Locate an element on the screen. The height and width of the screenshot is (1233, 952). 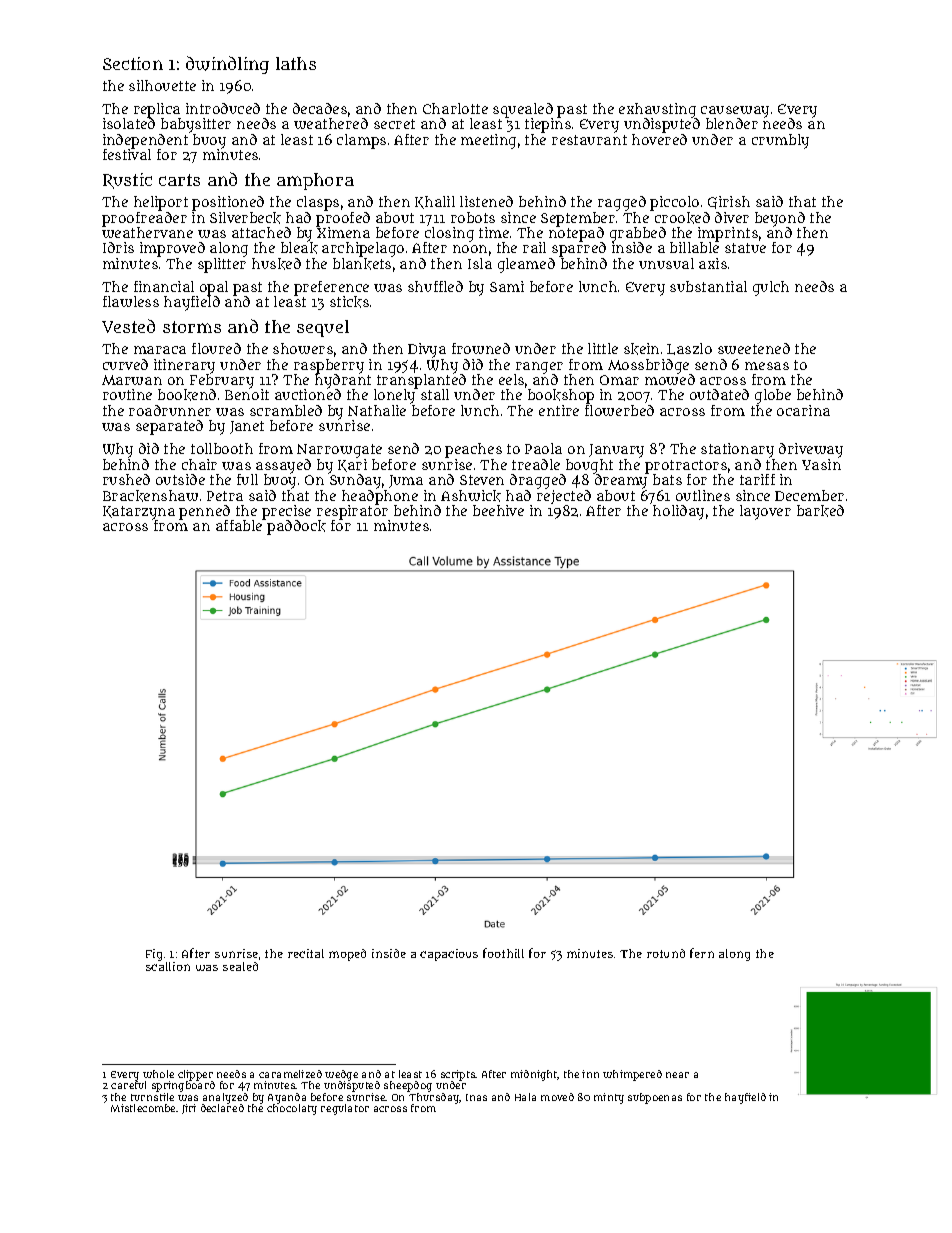
introduced is located at coordinates (223, 108).
